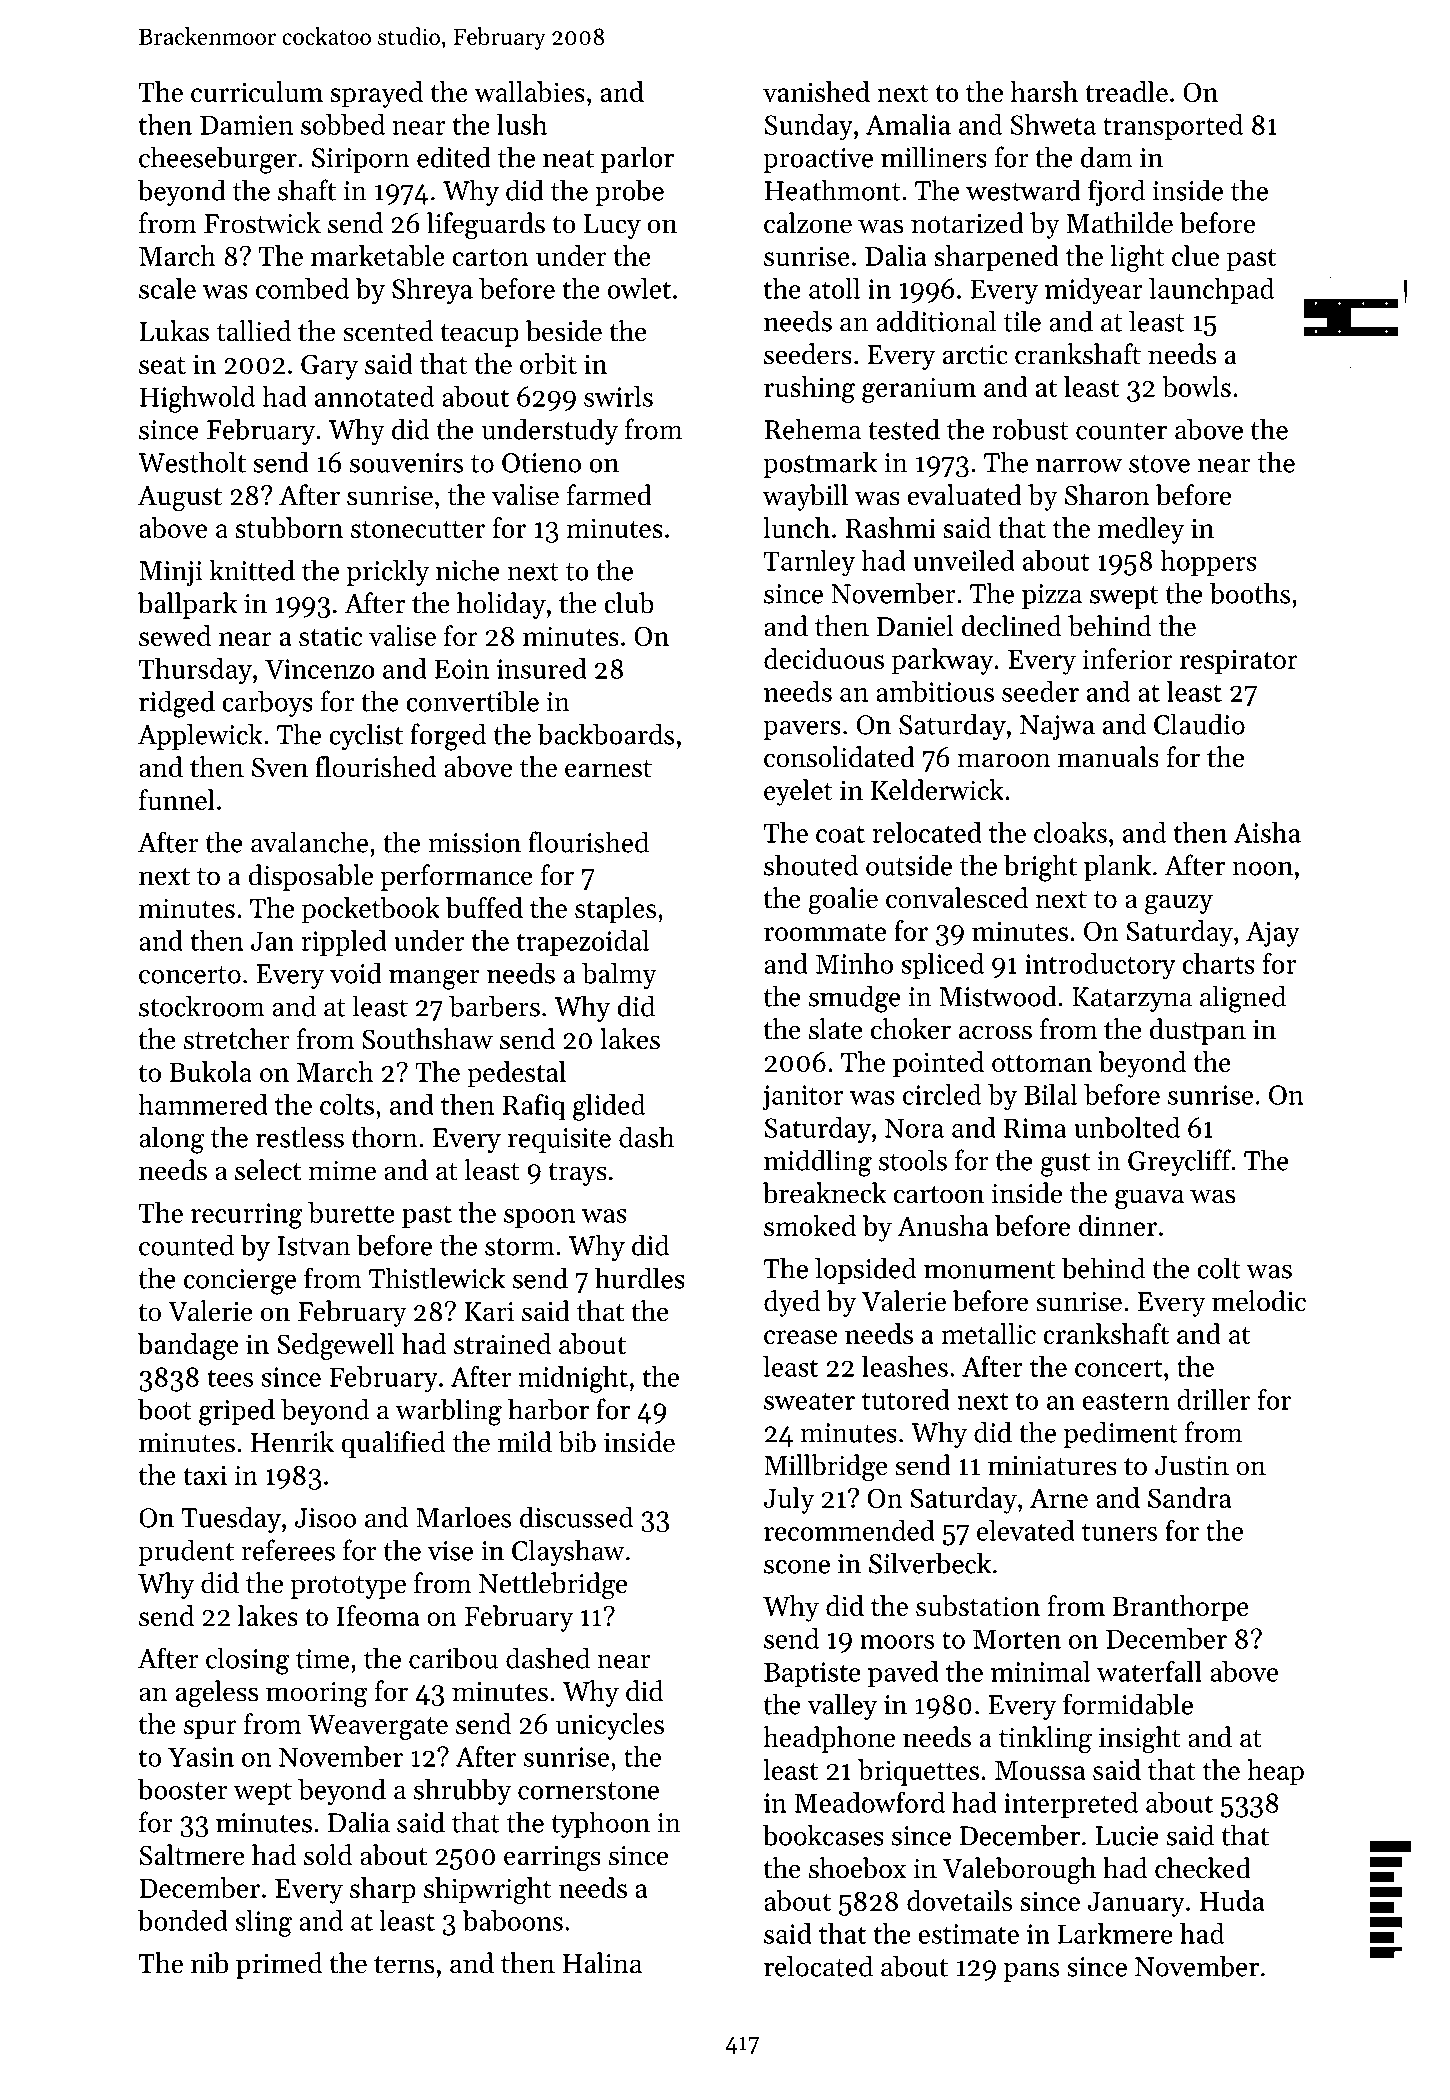  Describe the element at coordinates (388, 572) in the page. I see `prickly` at that location.
